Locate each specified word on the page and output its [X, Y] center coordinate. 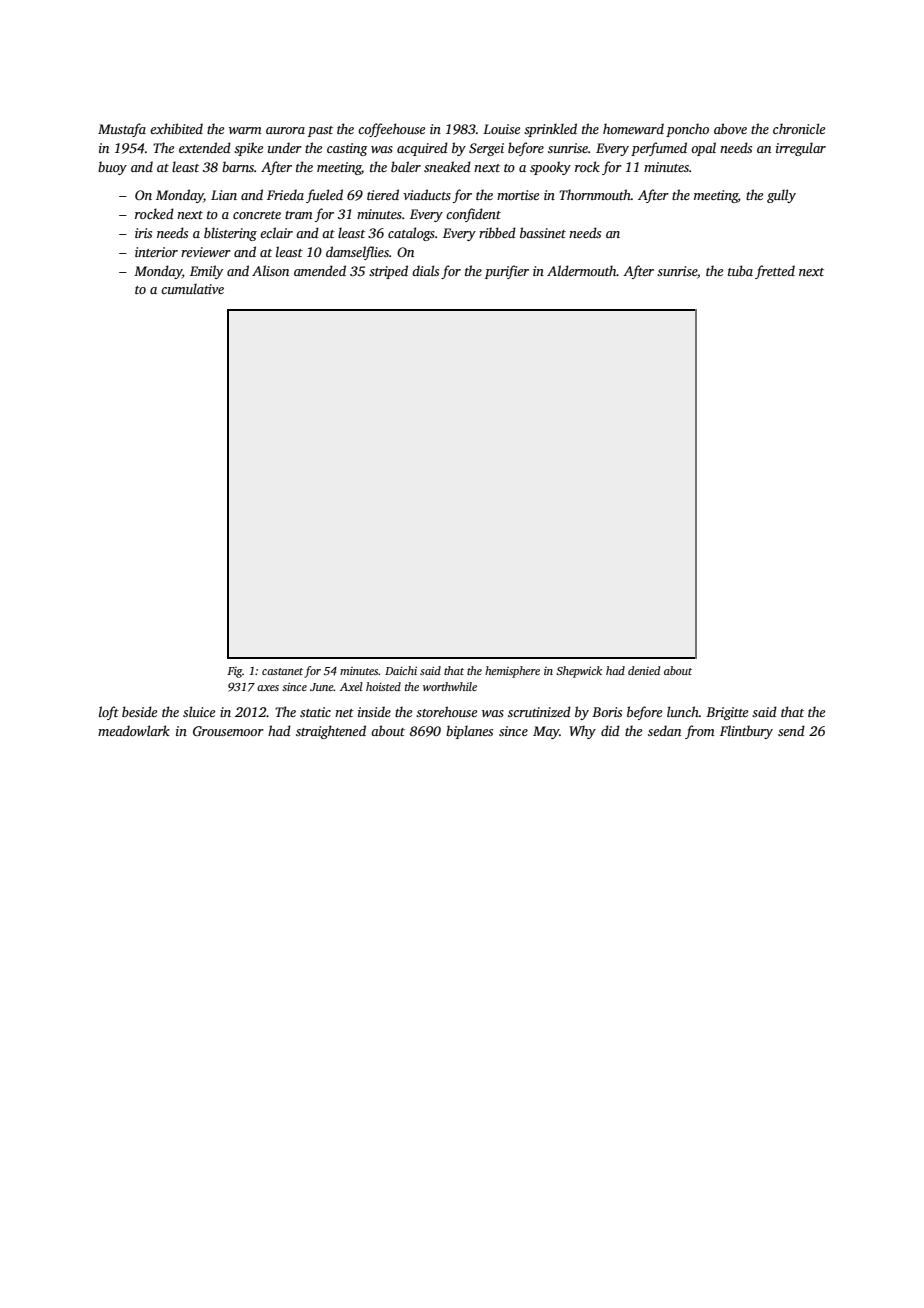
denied [644, 670]
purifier [507, 272]
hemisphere [512, 672]
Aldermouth [582, 270]
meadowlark [134, 730]
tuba [740, 270]
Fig [235, 672]
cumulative [192, 288]
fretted [775, 272]
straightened [331, 732]
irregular [801, 149]
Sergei [486, 149]
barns [238, 166]
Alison [270, 270]
